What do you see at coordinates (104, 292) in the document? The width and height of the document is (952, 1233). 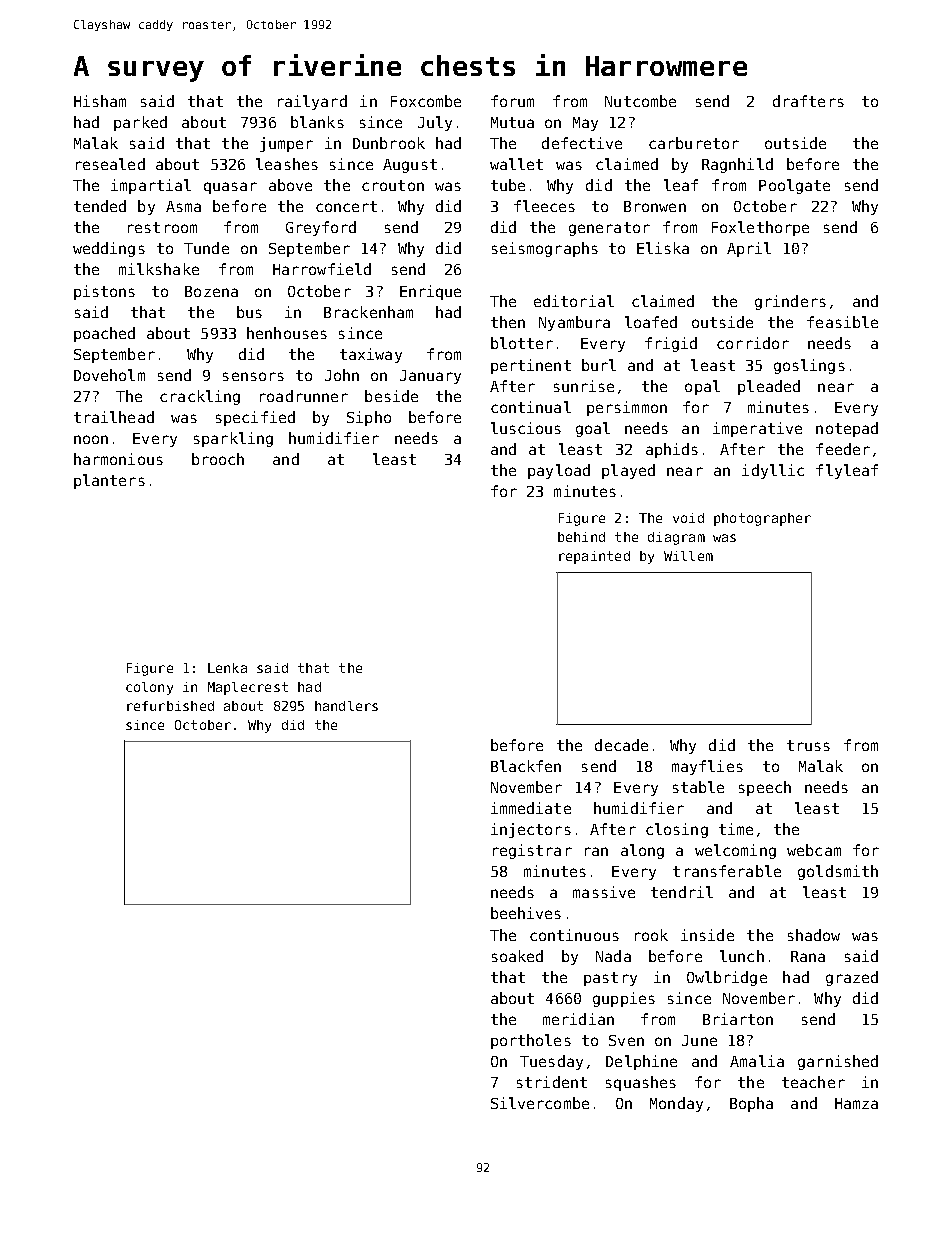 I see `pistons` at bounding box center [104, 292].
